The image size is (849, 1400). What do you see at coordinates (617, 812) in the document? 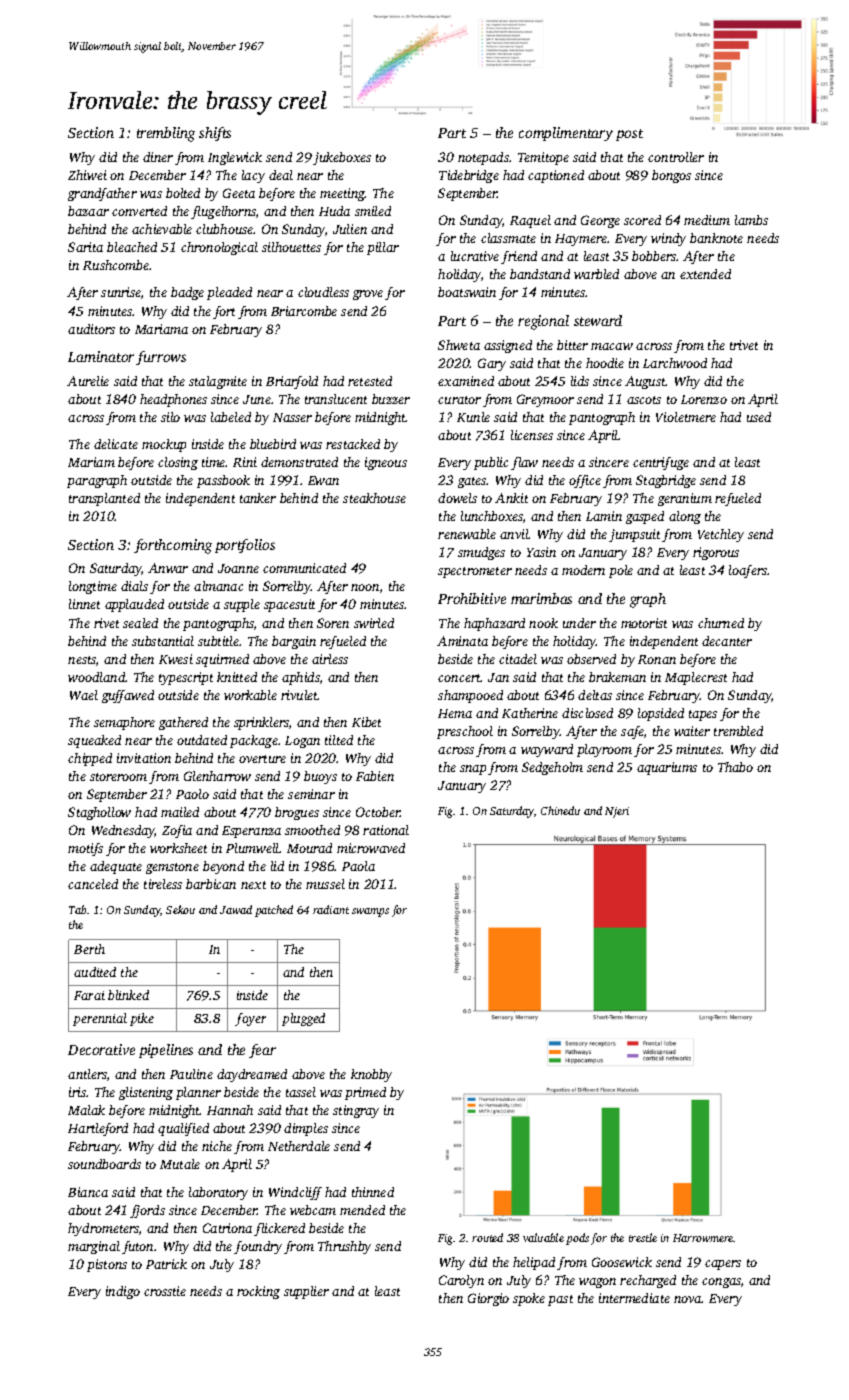
I see `Njeri` at bounding box center [617, 812].
